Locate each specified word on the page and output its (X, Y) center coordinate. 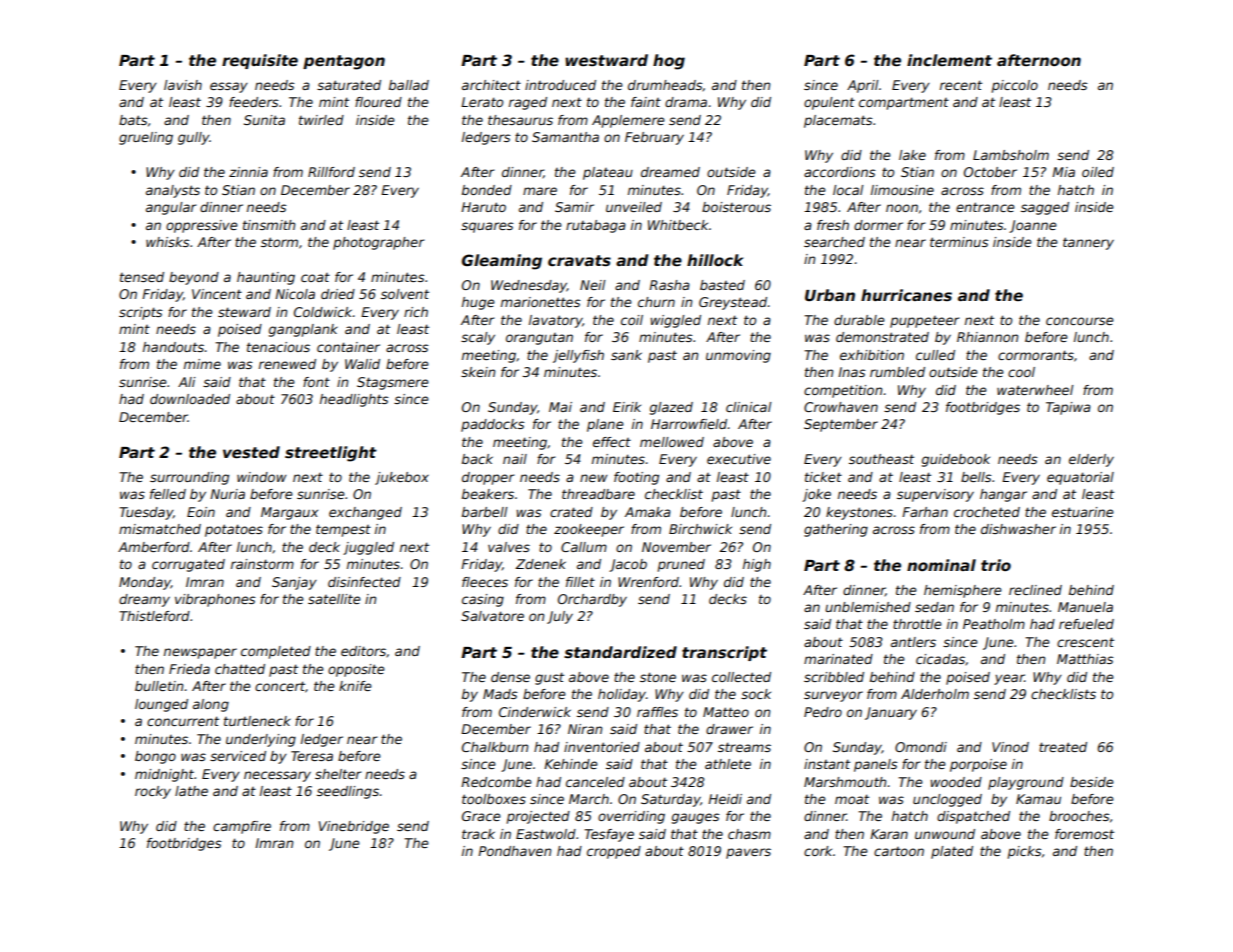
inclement (949, 60)
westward (606, 60)
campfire (242, 827)
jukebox (402, 478)
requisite (260, 61)
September (841, 425)
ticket (823, 477)
